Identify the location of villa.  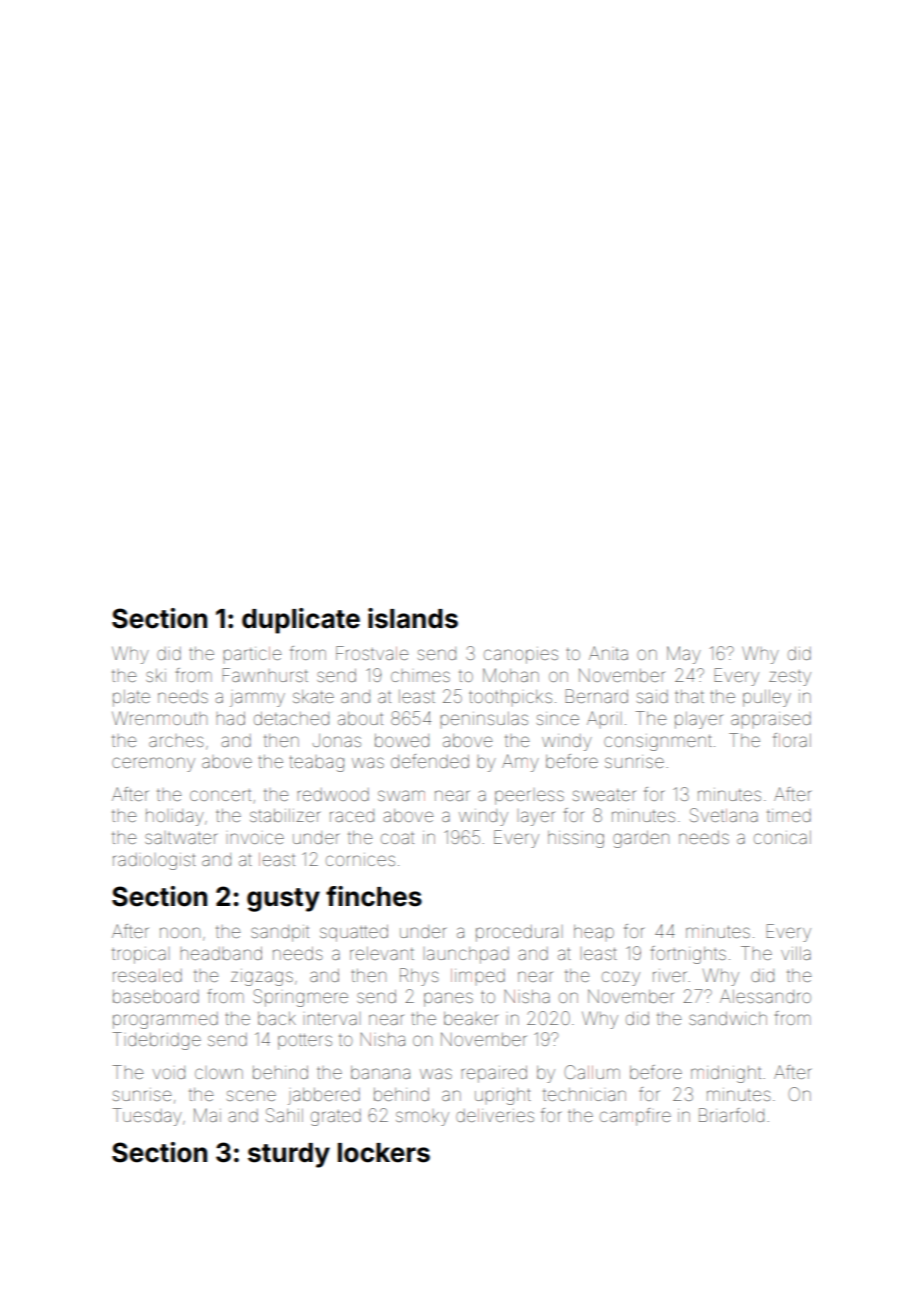
(796, 953).
